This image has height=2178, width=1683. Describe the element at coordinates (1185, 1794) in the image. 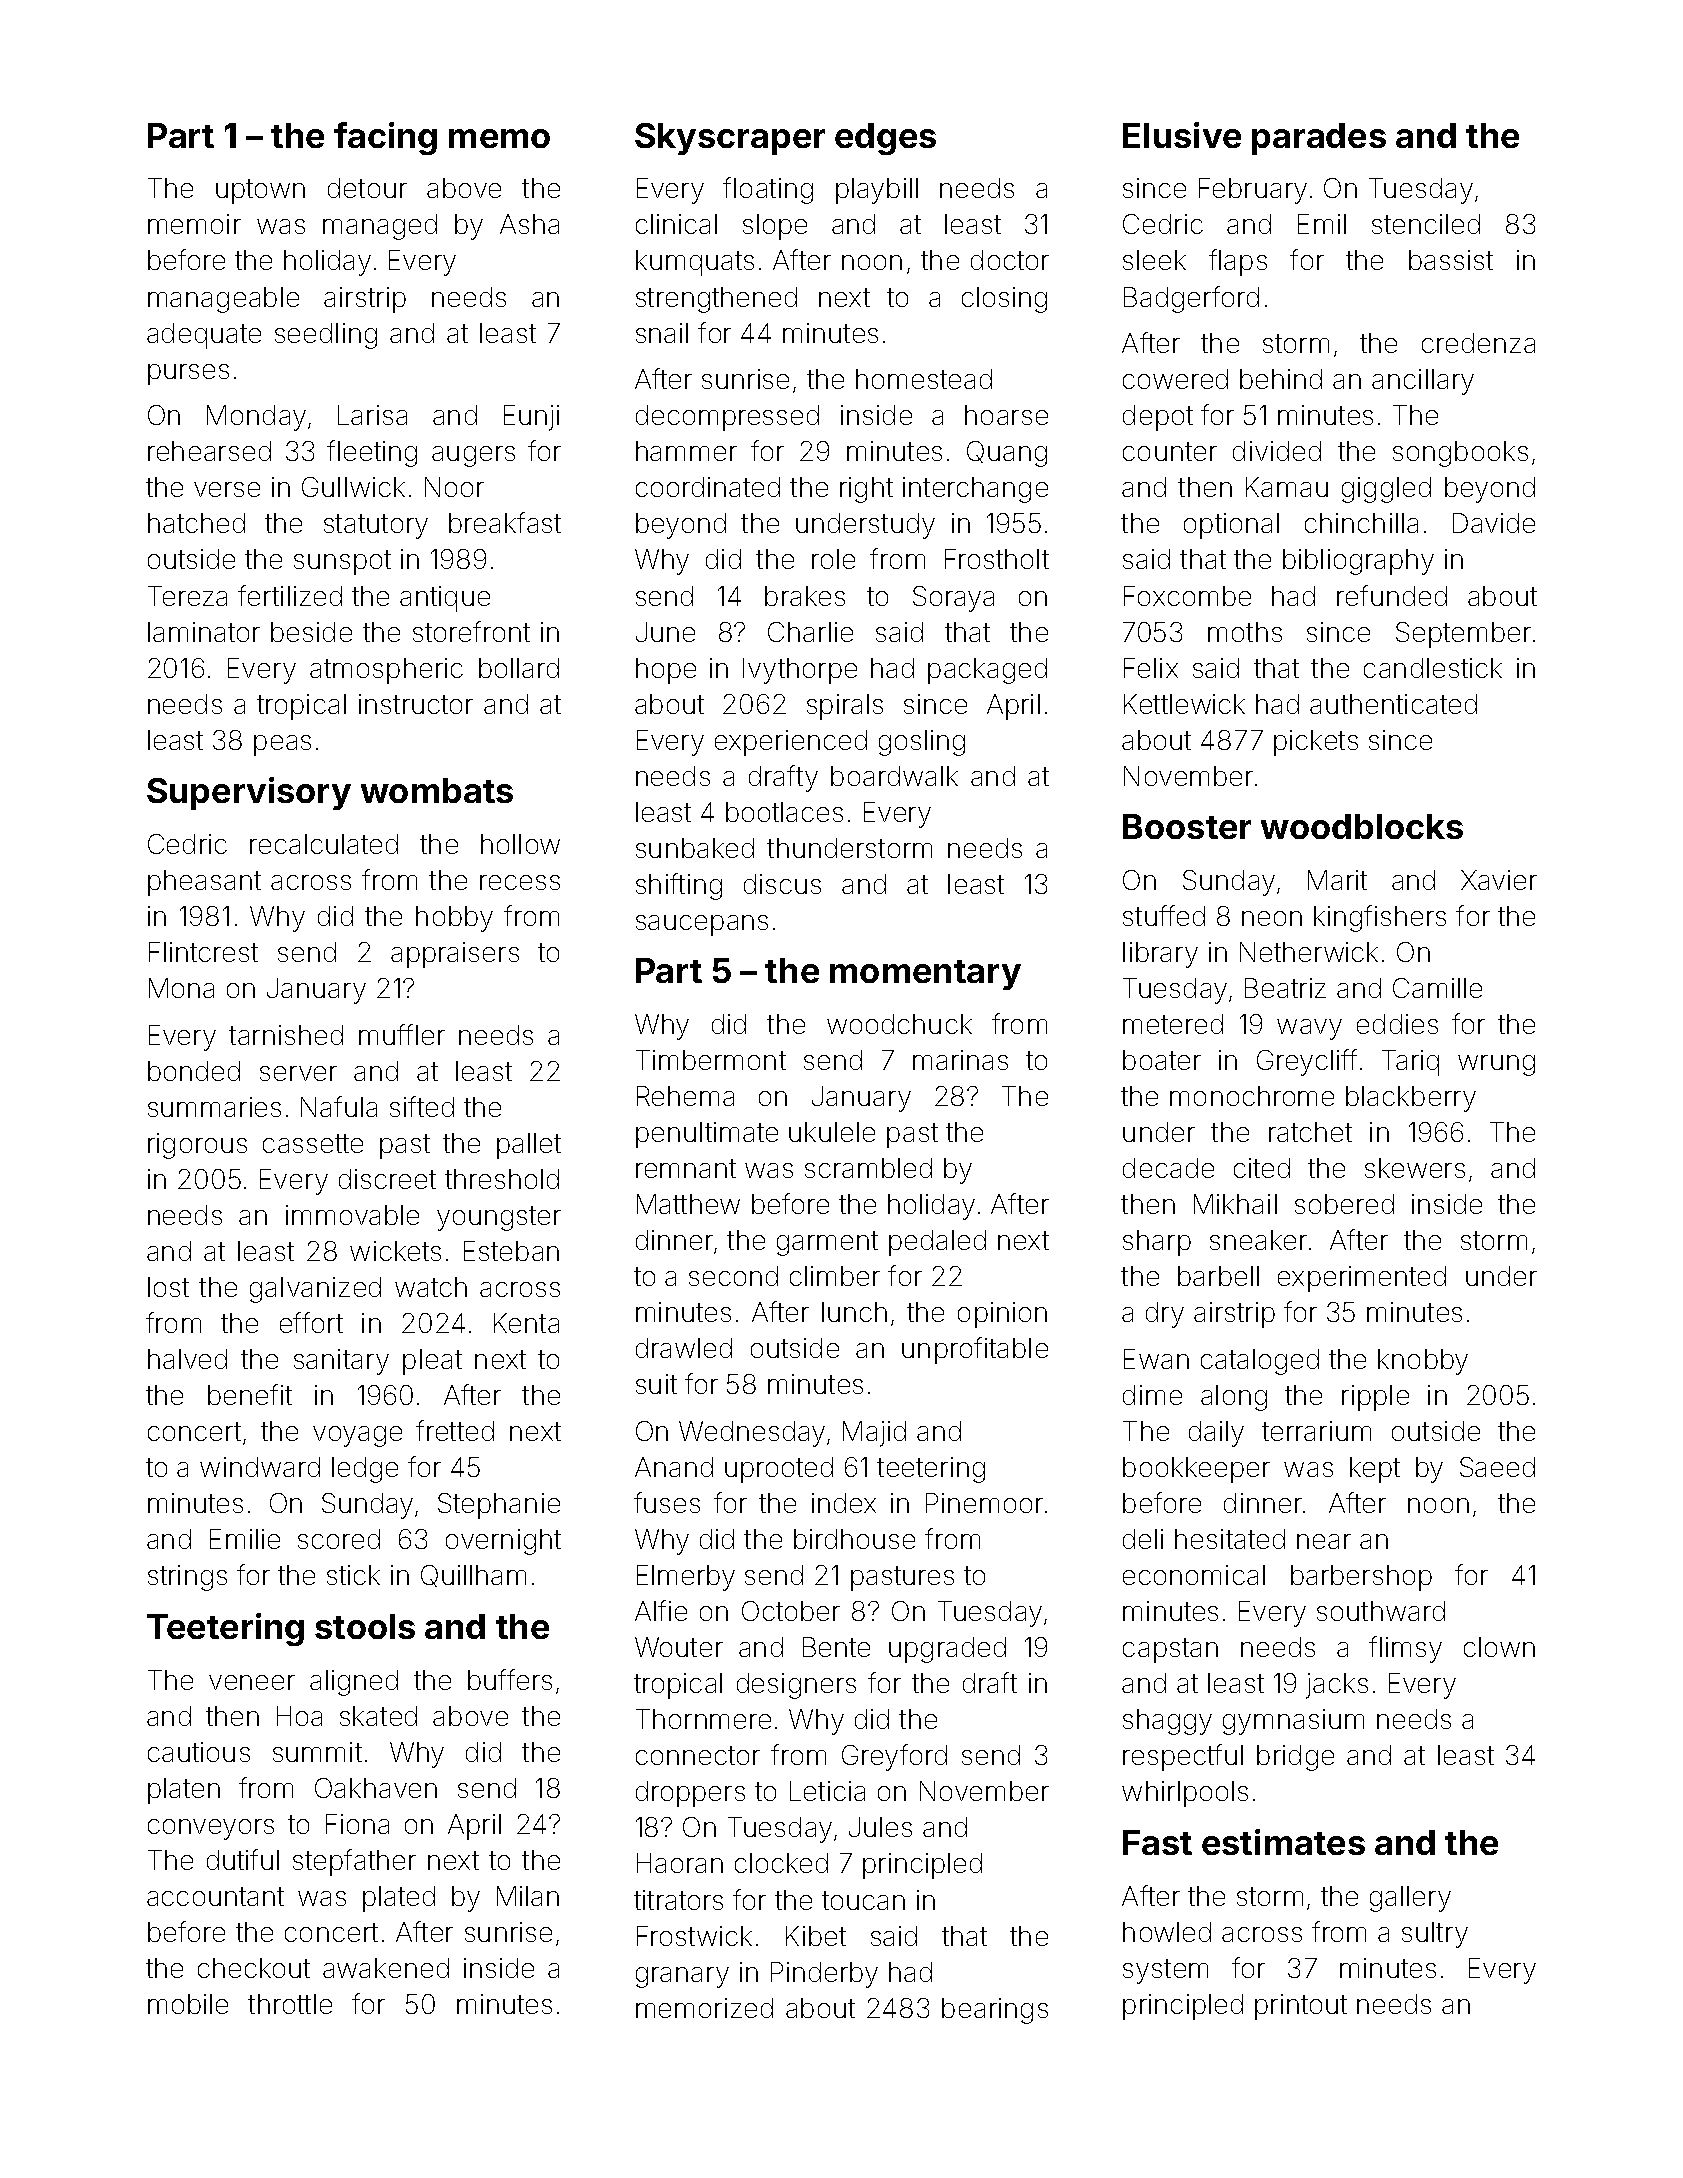

I see `whirlpools` at that location.
